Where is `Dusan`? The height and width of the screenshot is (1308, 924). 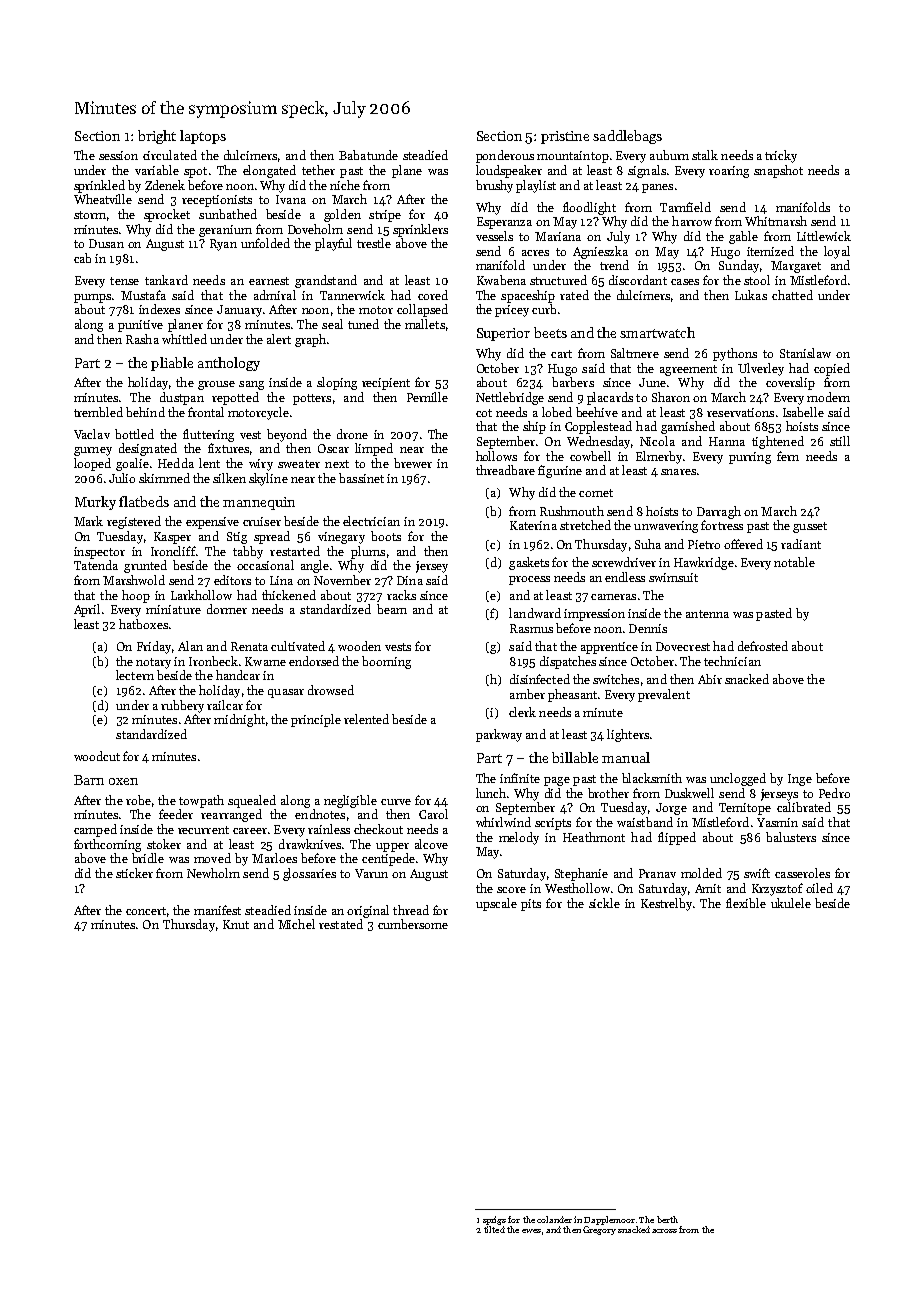 Dusan is located at coordinates (106, 243).
